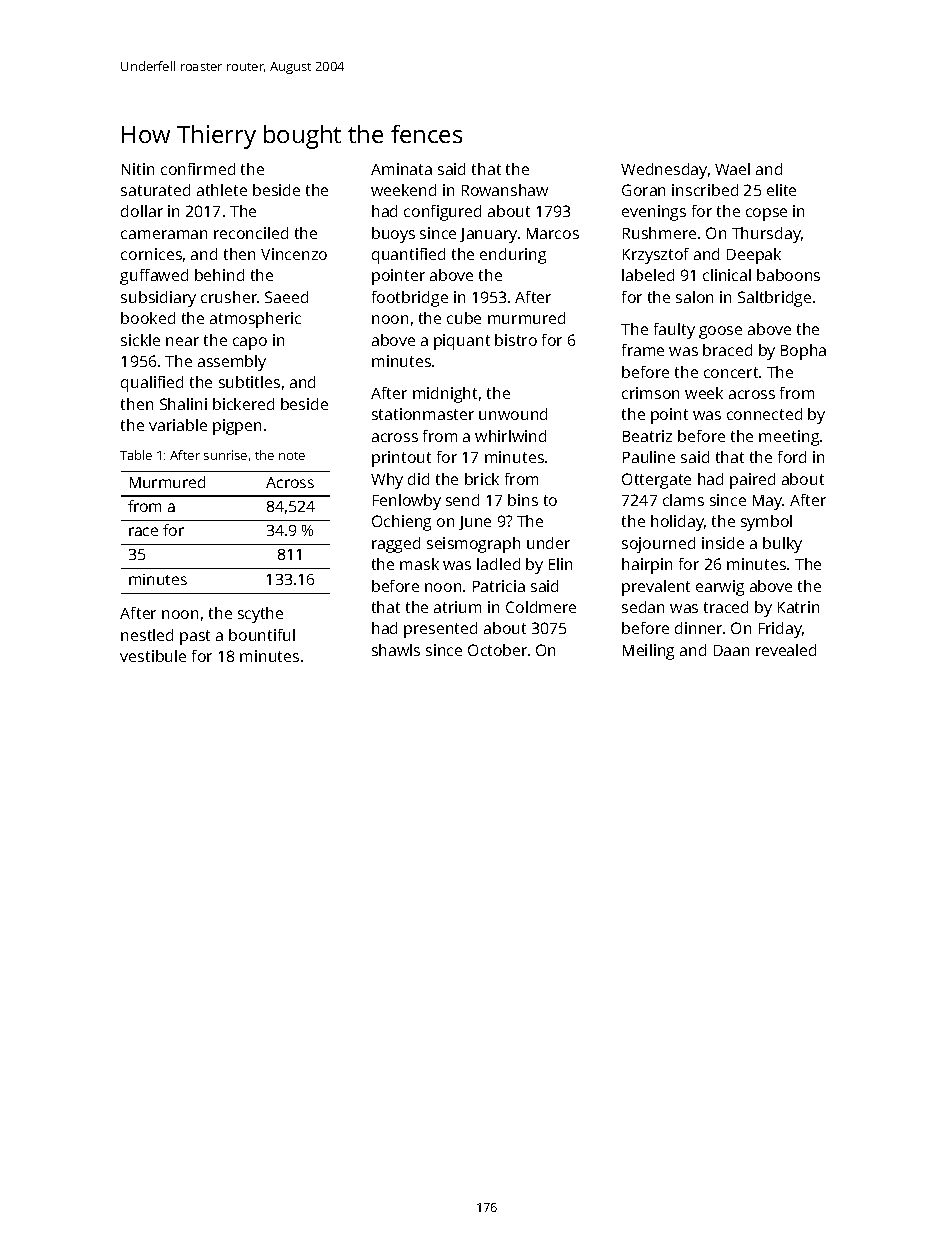 The height and width of the screenshot is (1233, 952). I want to click on sedan, so click(643, 607).
